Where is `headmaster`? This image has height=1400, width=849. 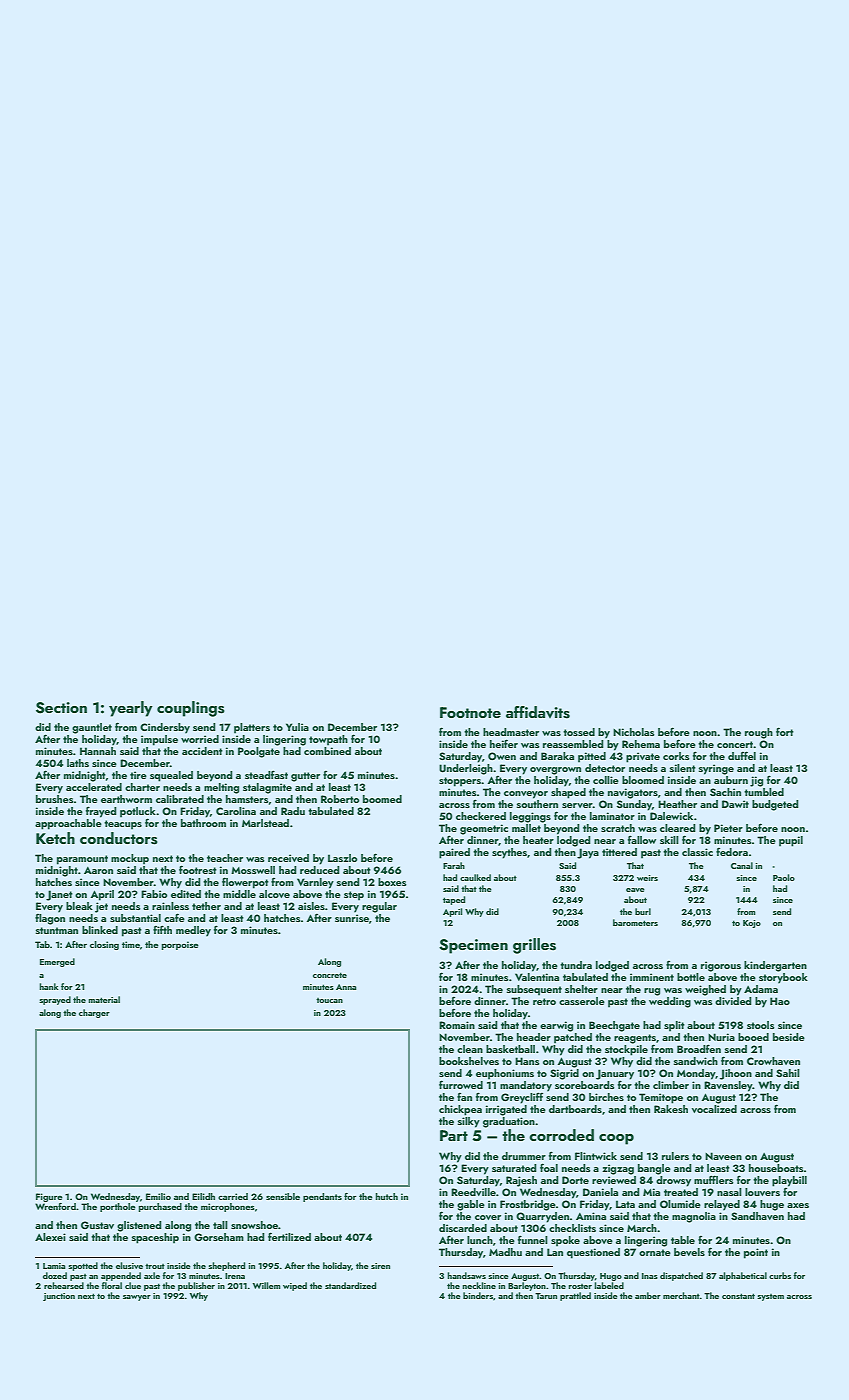
headmaster is located at coordinates (511, 732).
